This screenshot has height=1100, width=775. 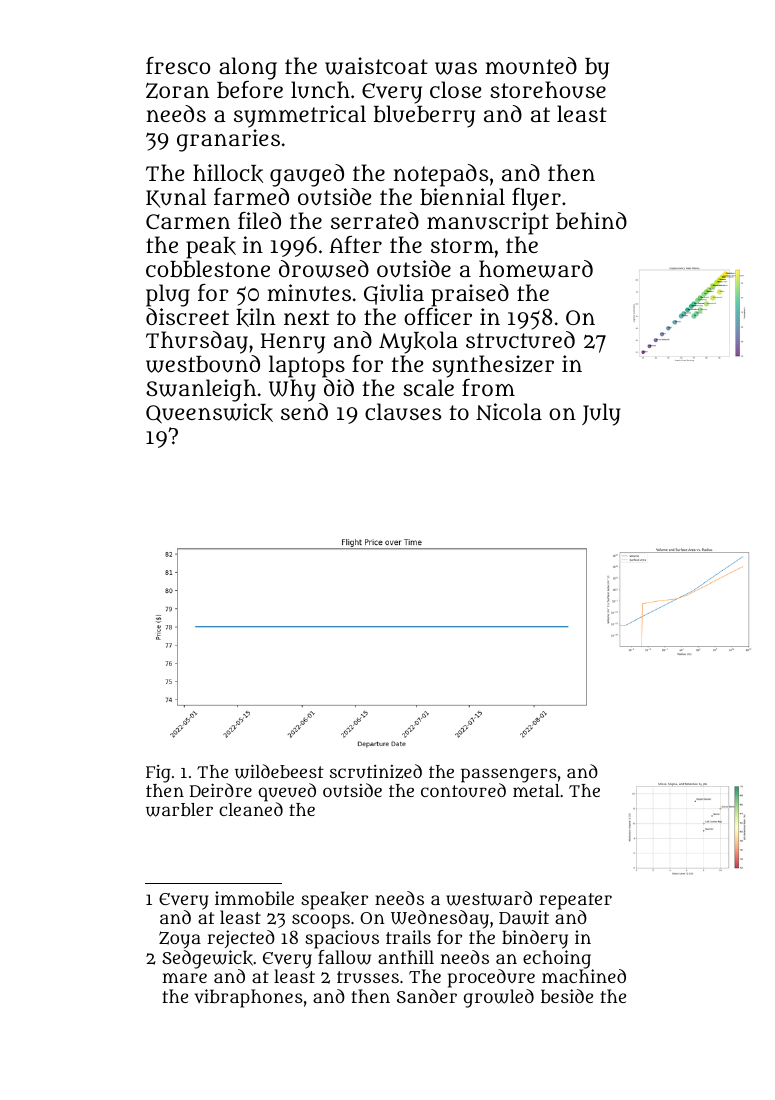 I want to click on manuscript, so click(x=488, y=223).
